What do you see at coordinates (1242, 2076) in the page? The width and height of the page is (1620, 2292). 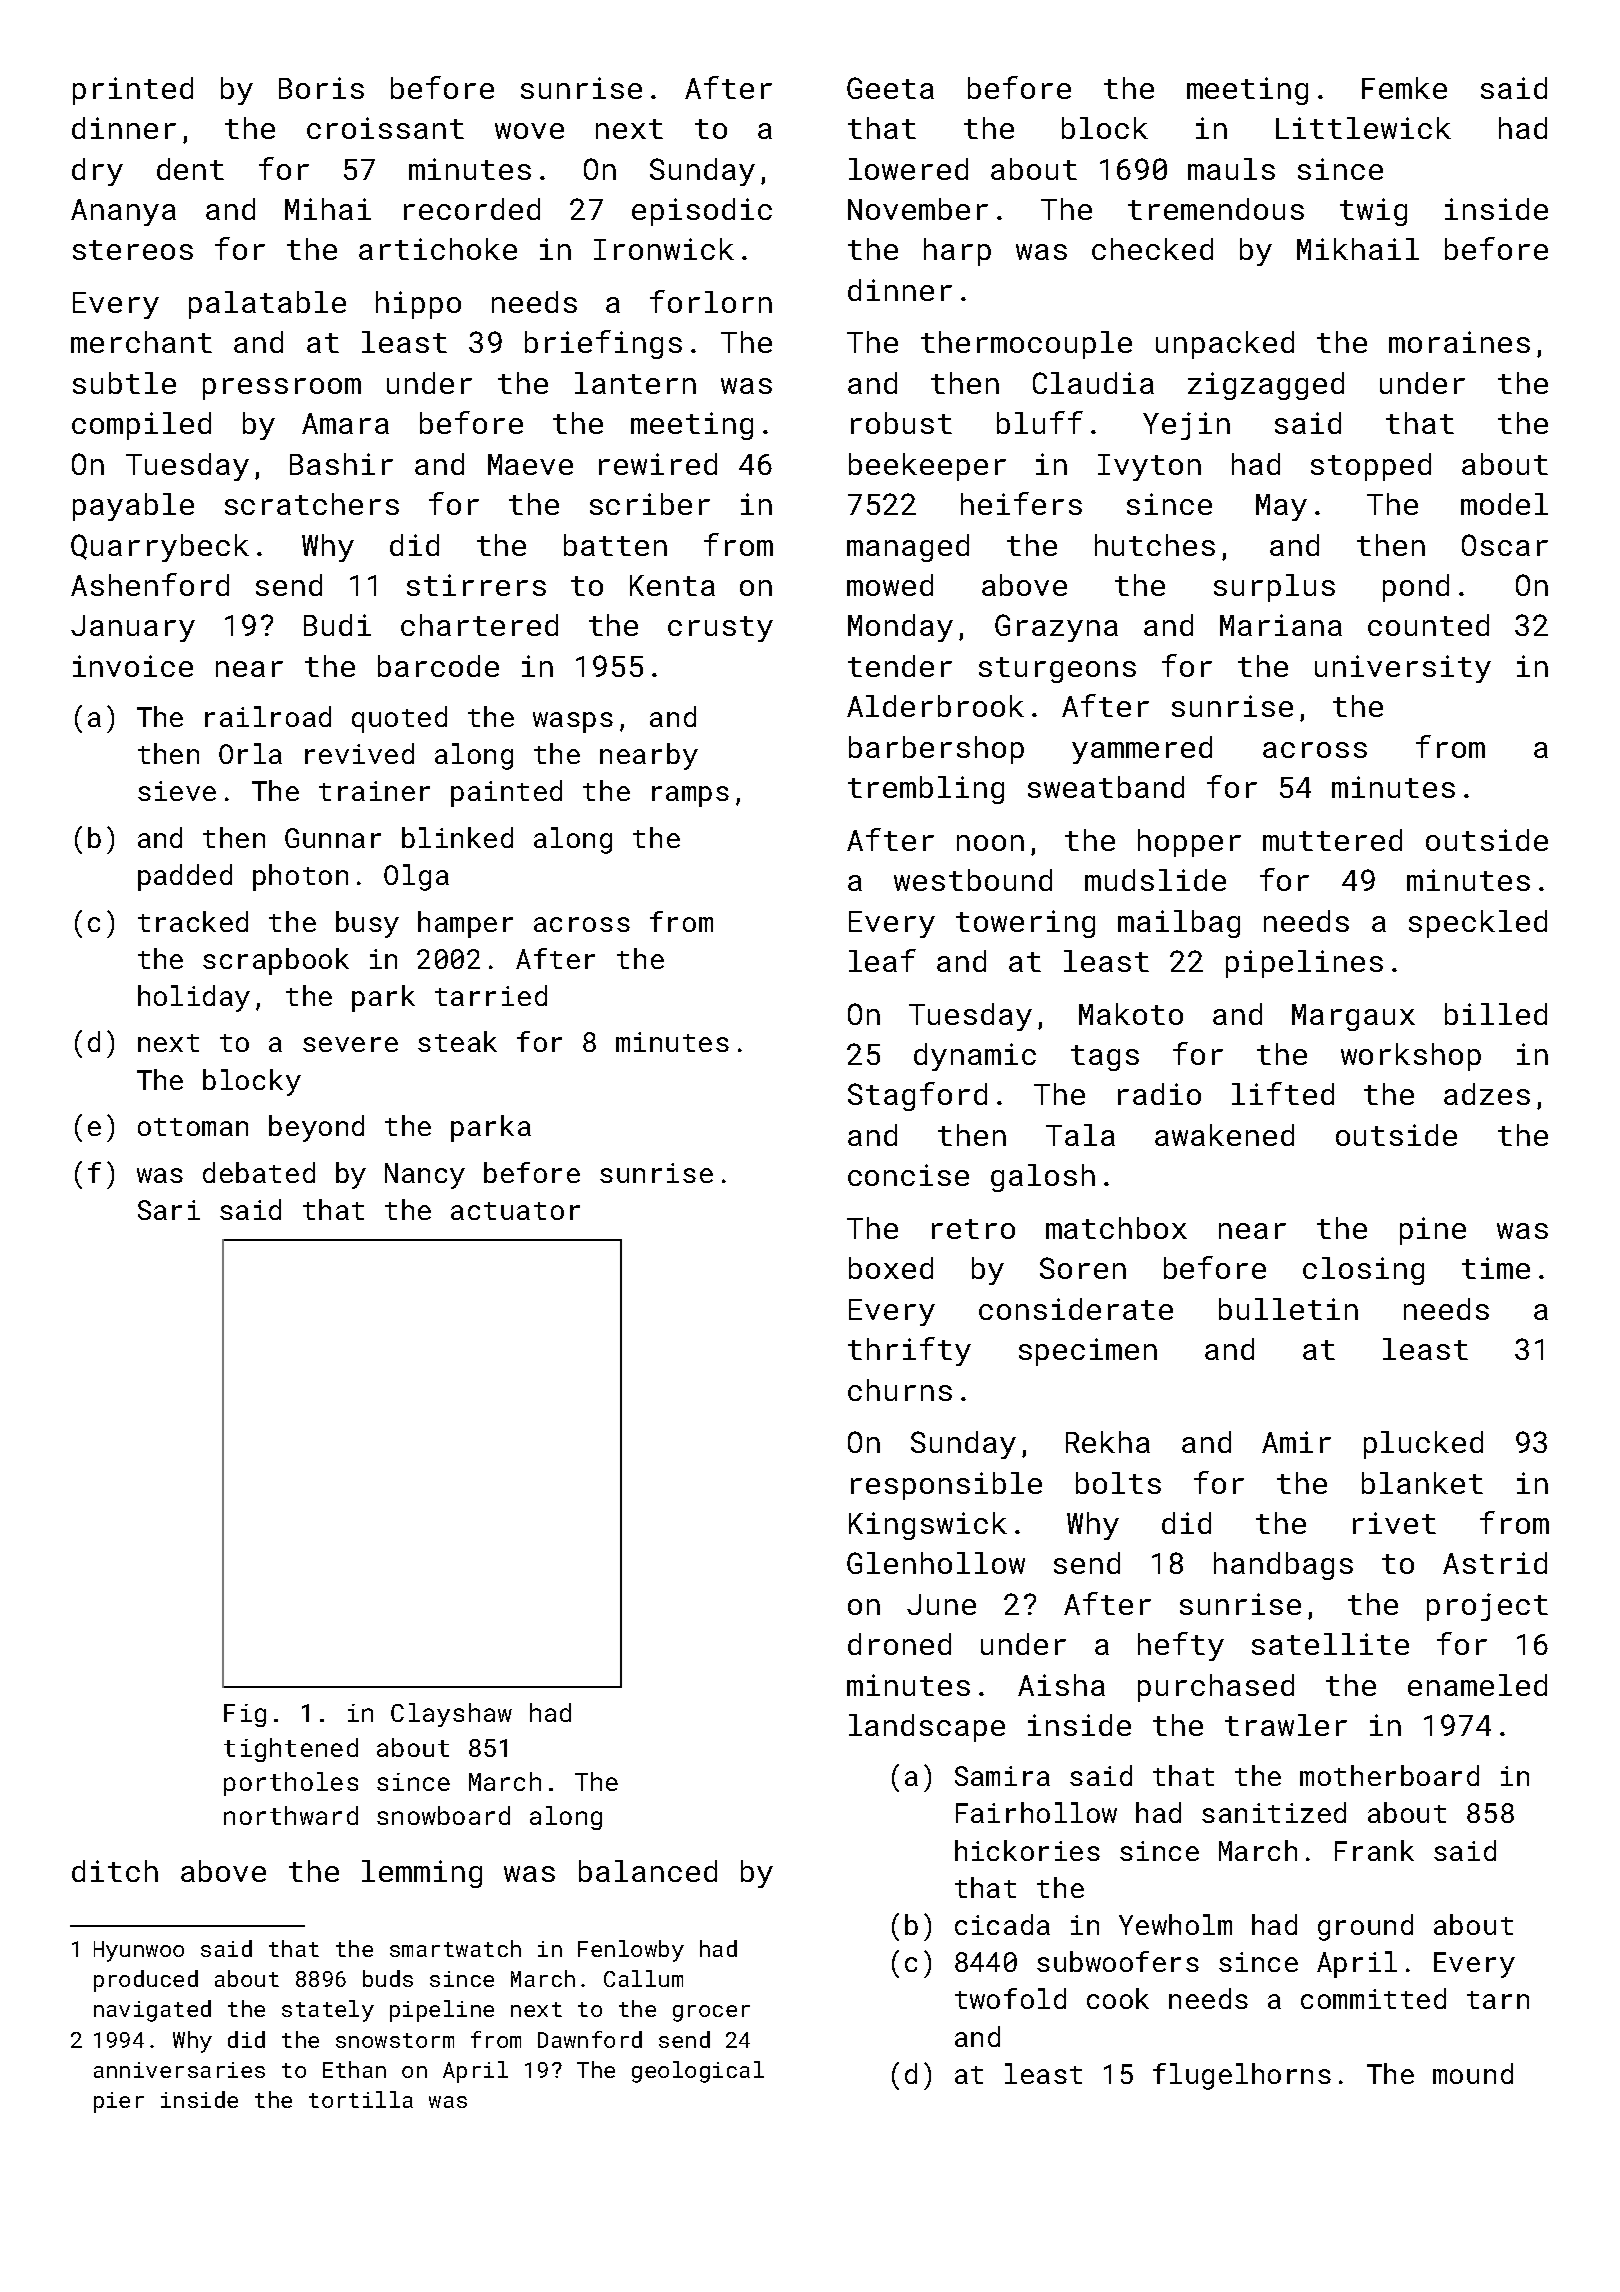 I see `flugelhorns` at bounding box center [1242, 2076].
